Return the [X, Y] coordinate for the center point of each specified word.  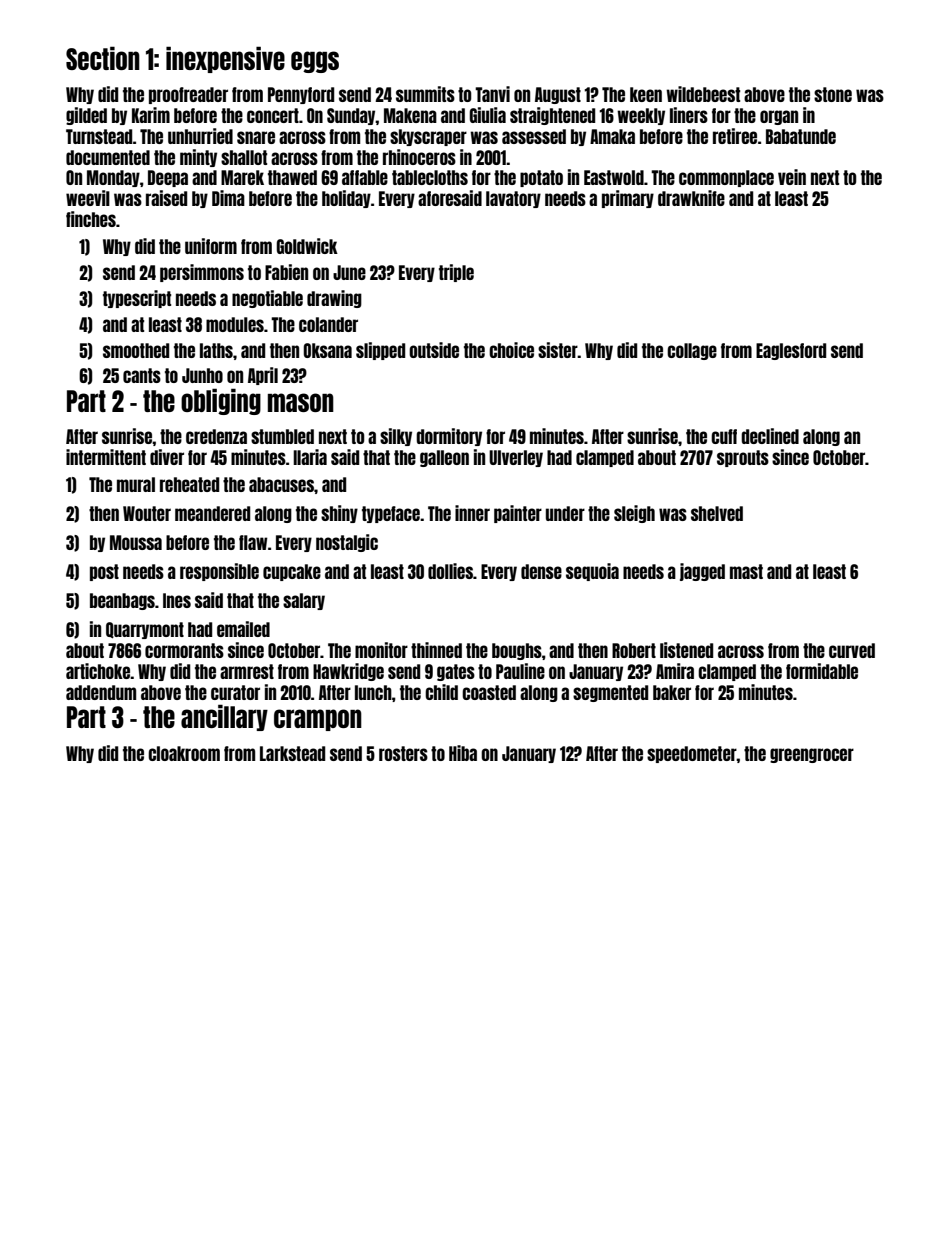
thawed [292, 177]
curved [852, 650]
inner [472, 513]
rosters [403, 753]
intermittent [106, 457]
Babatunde [801, 136]
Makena [410, 115]
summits [425, 94]
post [104, 572]
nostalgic [347, 543]
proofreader [188, 95]
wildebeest [703, 94]
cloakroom [184, 753]
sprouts [743, 458]
